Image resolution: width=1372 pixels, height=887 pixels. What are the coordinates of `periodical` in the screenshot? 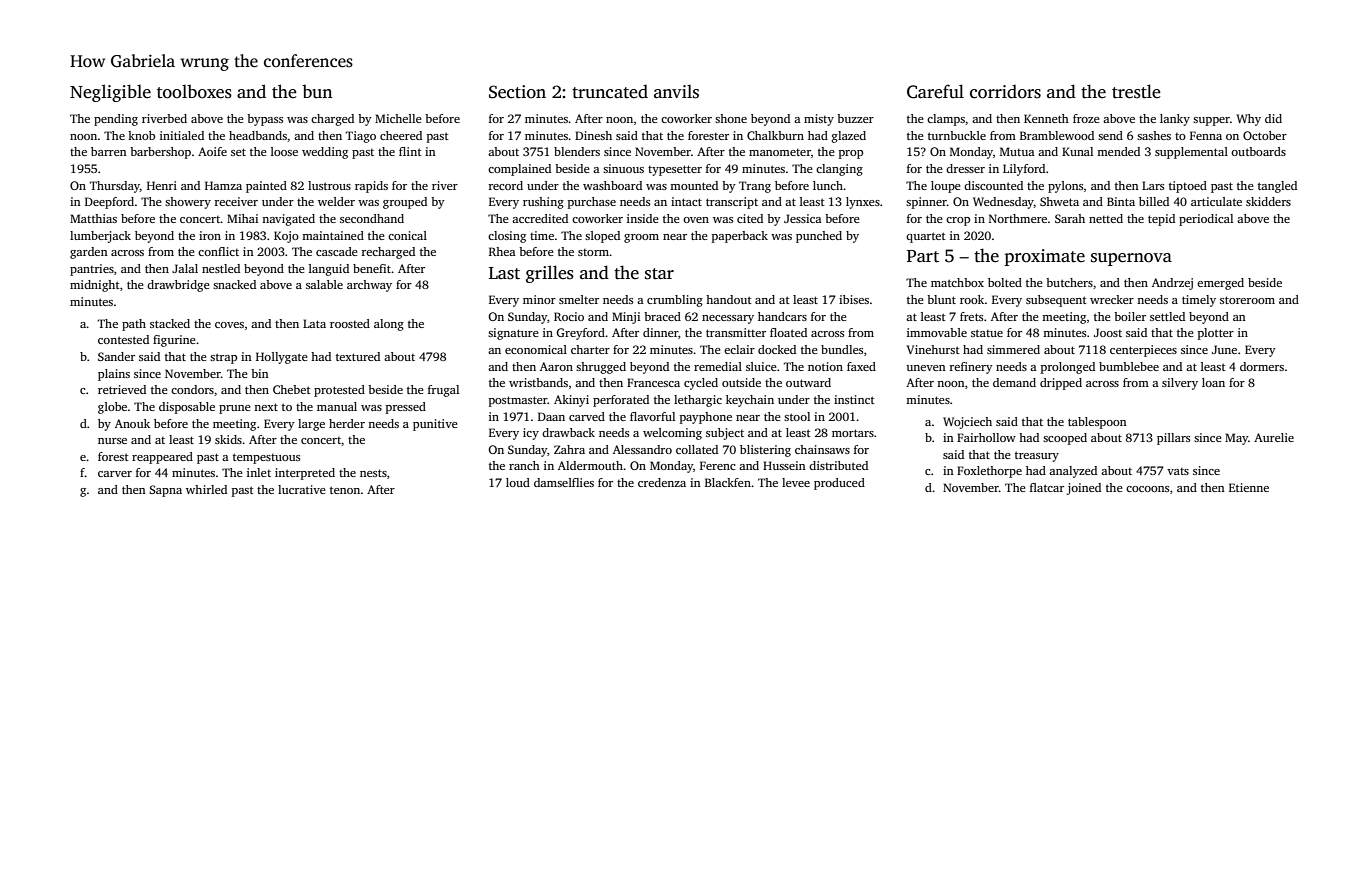 It's located at (1206, 220).
